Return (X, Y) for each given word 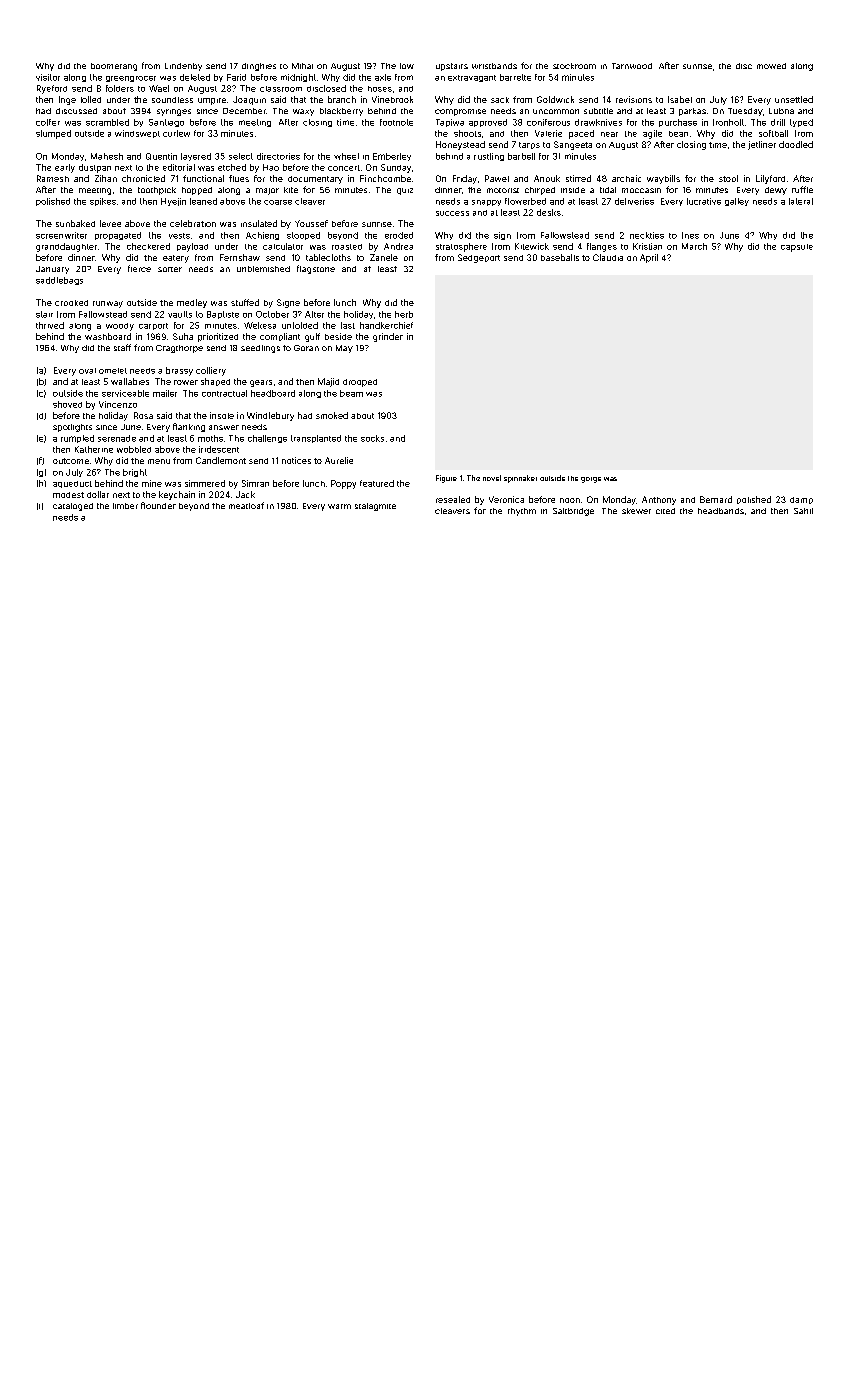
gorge (591, 480)
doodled (796, 144)
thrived (50, 325)
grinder (388, 337)
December (244, 111)
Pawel (497, 178)
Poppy (343, 484)
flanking (189, 427)
